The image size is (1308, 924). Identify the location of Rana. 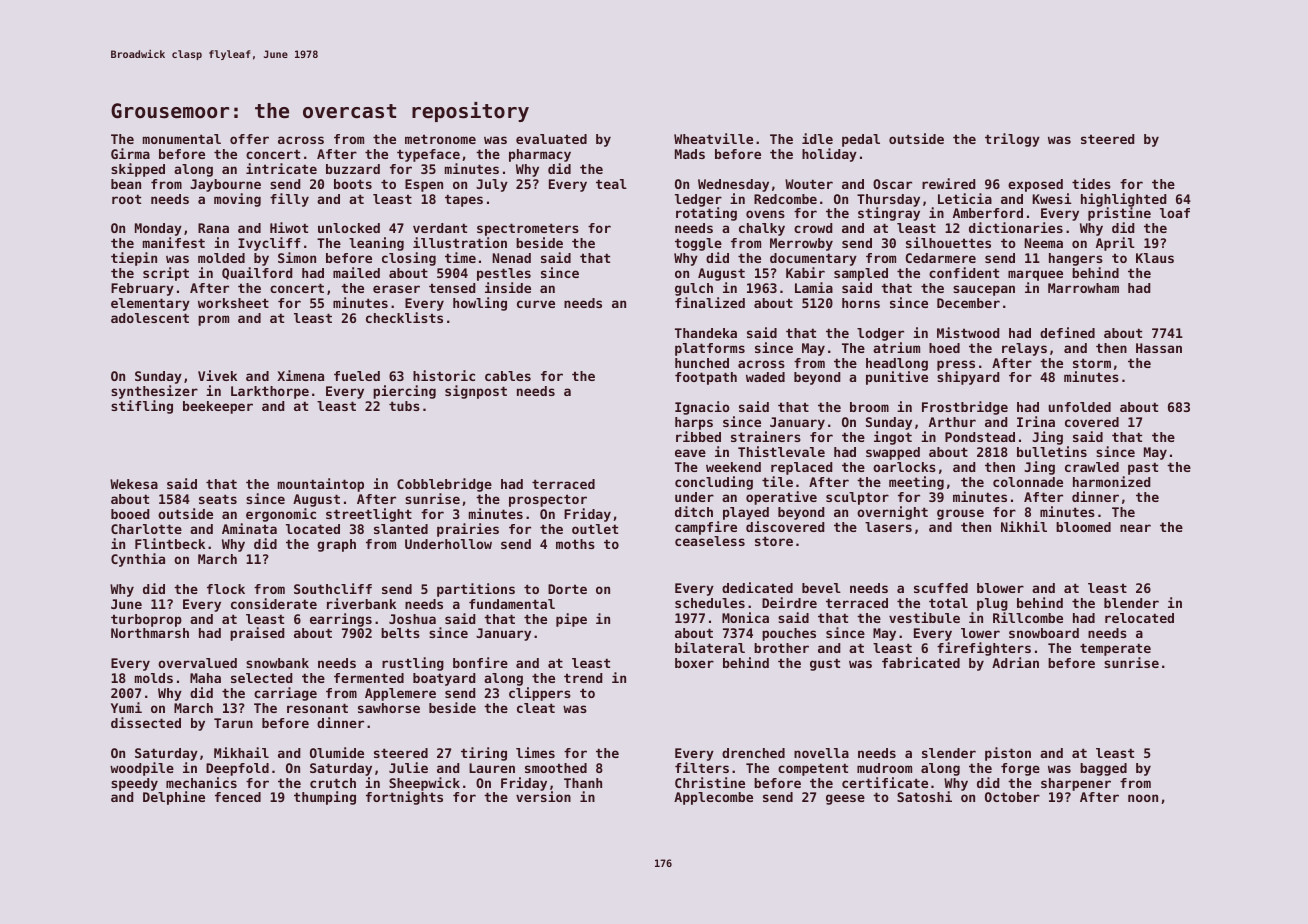
(213, 228).
